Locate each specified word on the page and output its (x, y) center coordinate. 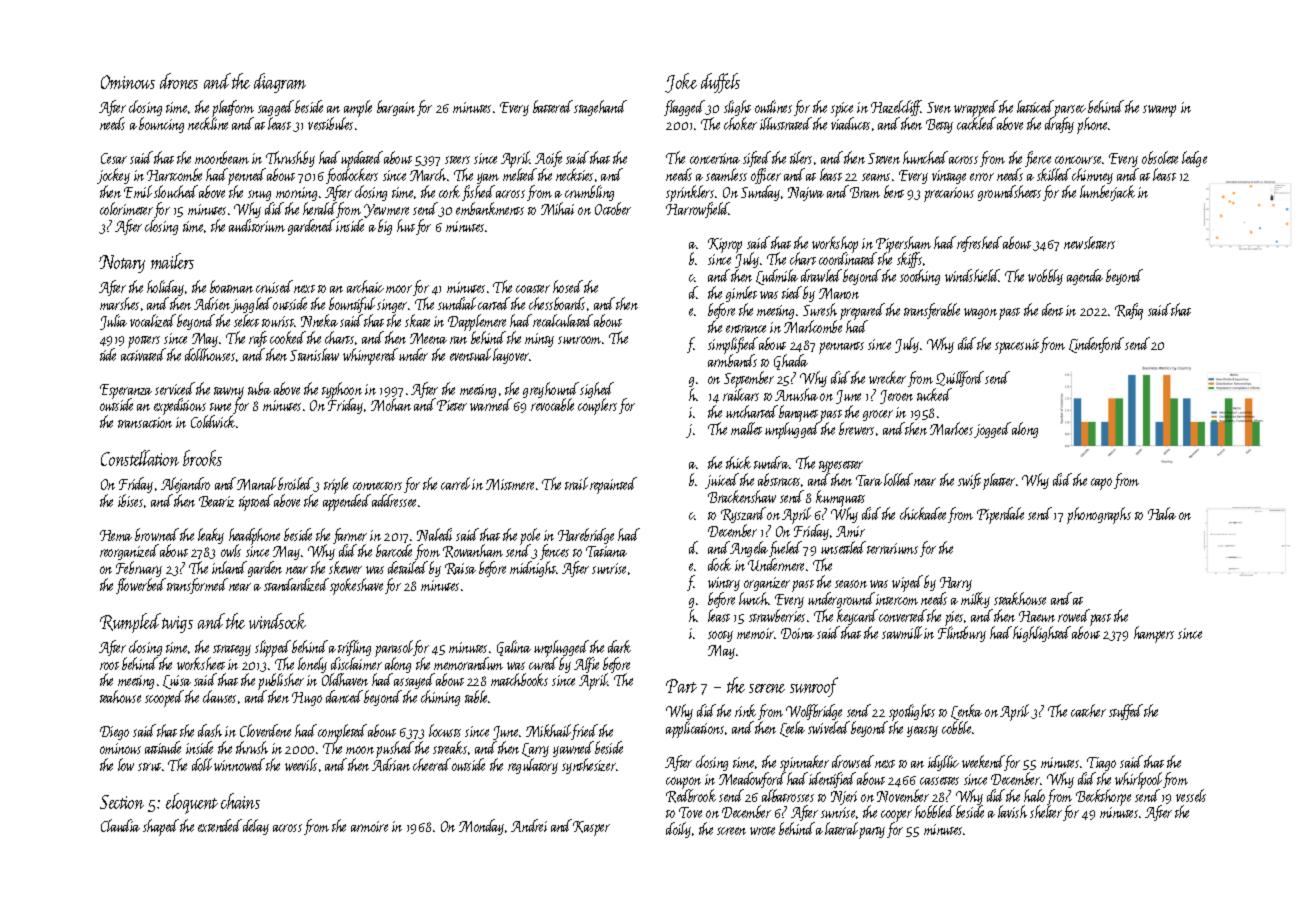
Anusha (796, 394)
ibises (130, 500)
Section (122, 802)
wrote (762, 831)
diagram (280, 83)
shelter (1046, 812)
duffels (720, 83)
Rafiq (1129, 311)
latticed (1035, 106)
